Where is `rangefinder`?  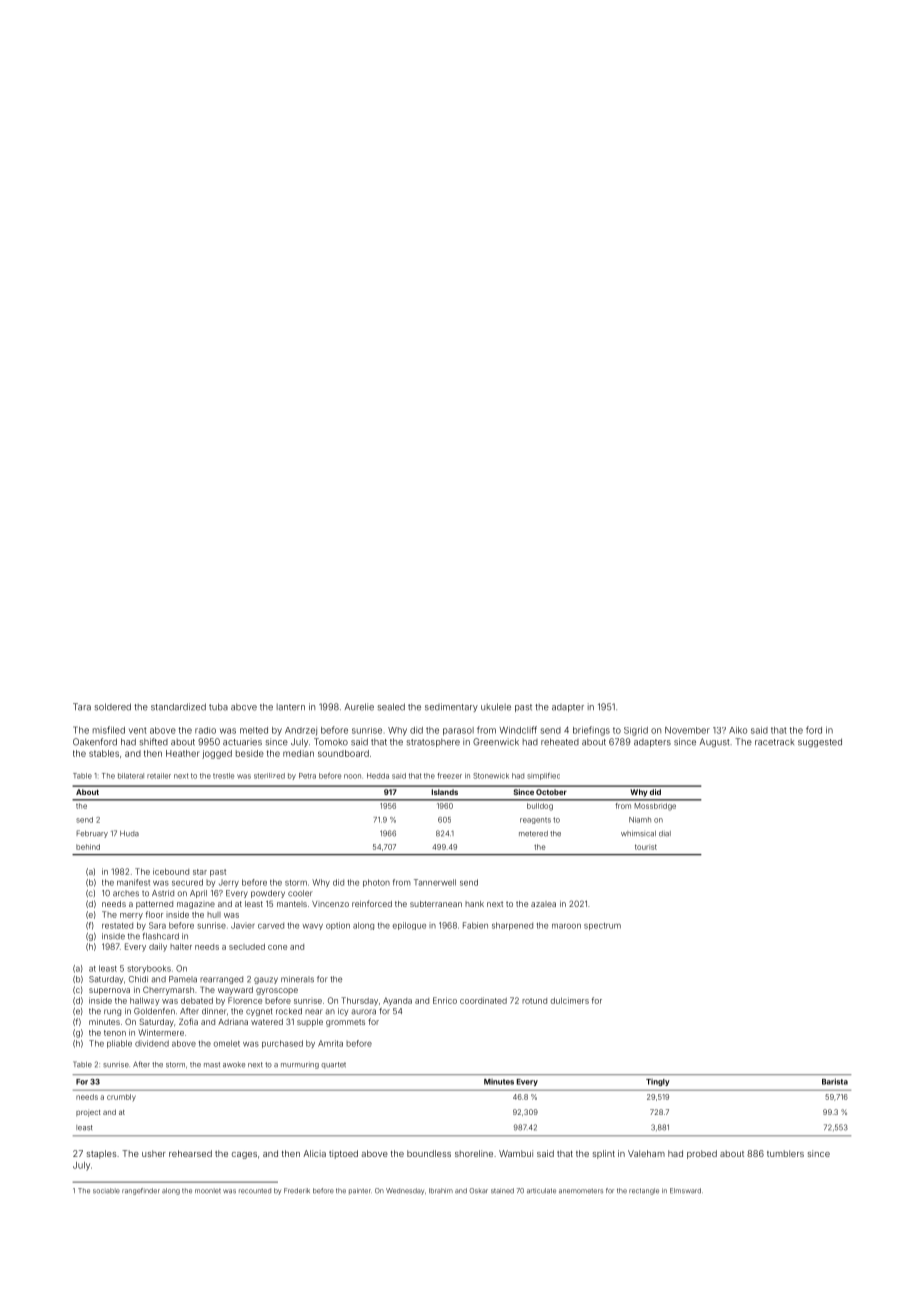
rangefinder is located at coordinates (141, 1191).
